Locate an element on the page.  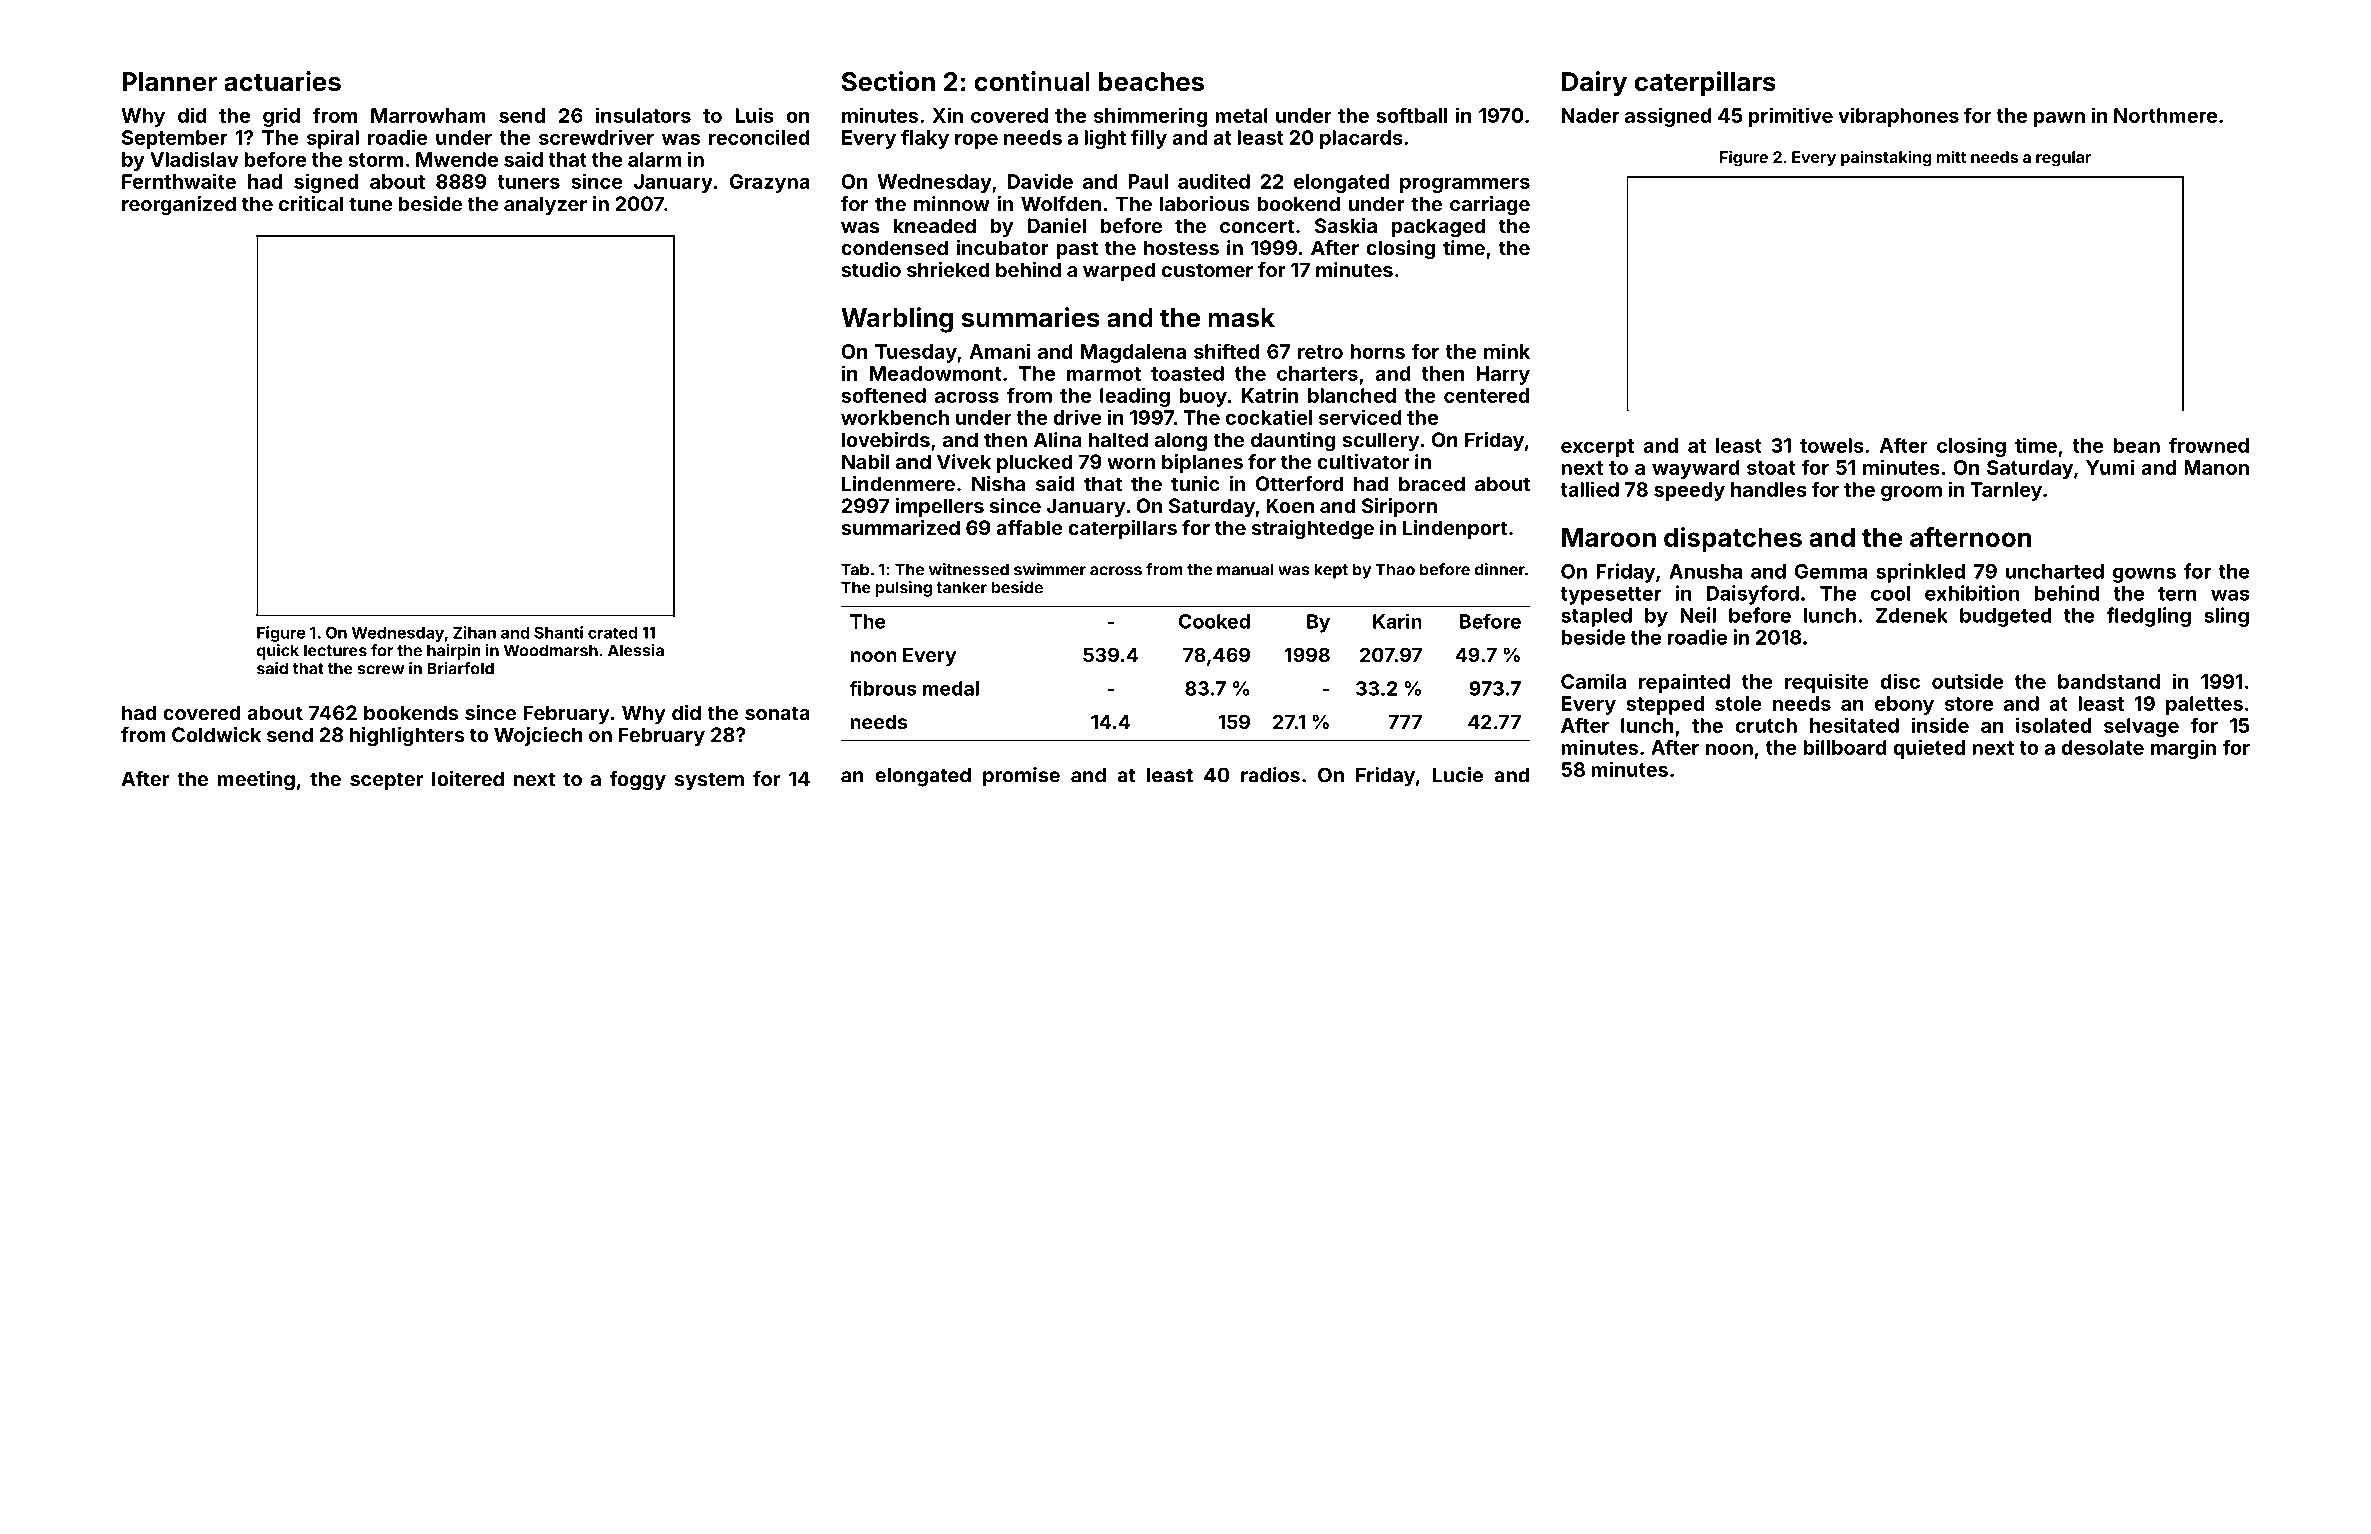
mink is located at coordinates (1507, 351).
